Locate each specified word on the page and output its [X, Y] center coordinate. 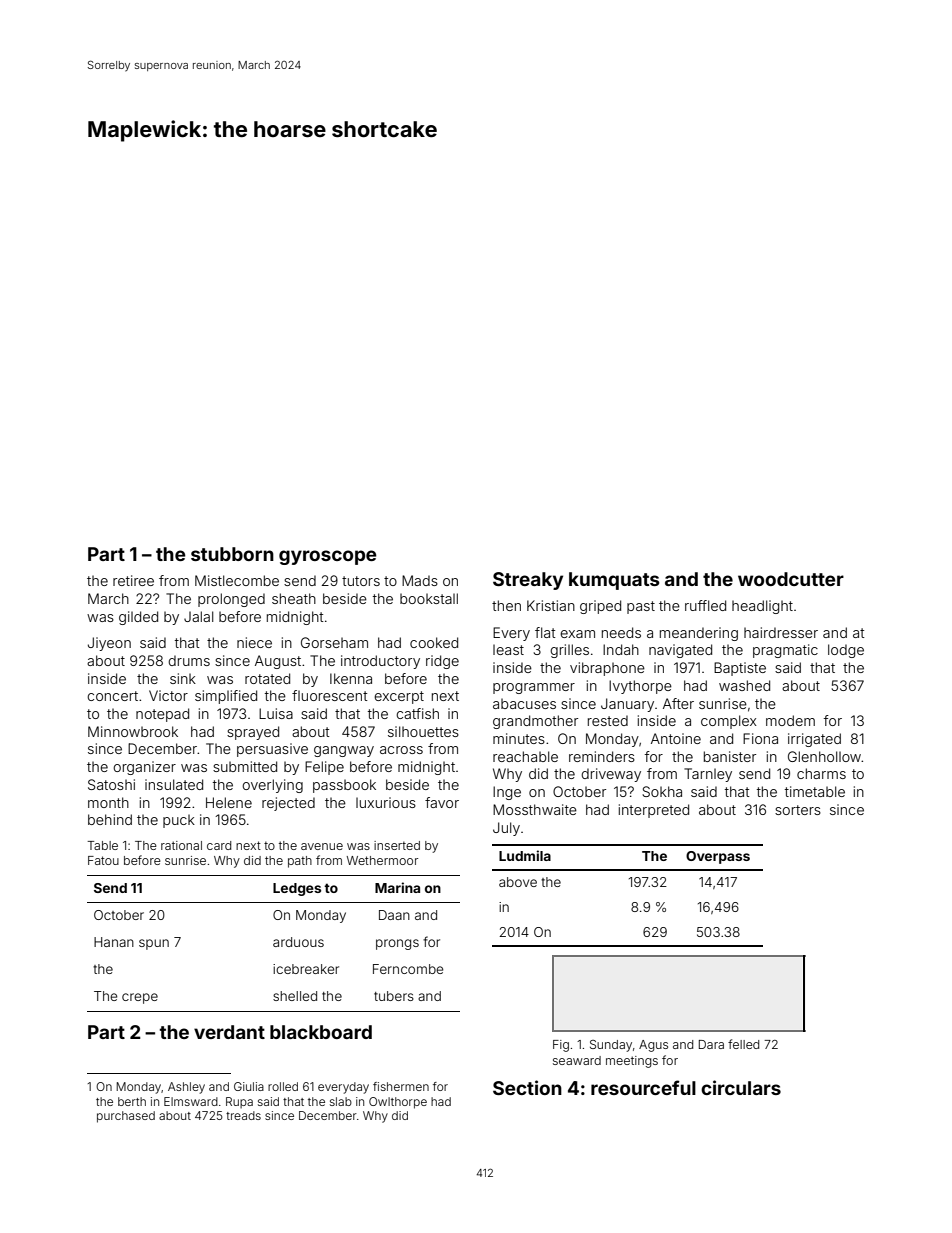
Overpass [718, 857]
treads [243, 1115]
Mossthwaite [535, 809]
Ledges [297, 889]
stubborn [232, 554]
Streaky [528, 581]
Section [527, 1087]
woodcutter [791, 579]
